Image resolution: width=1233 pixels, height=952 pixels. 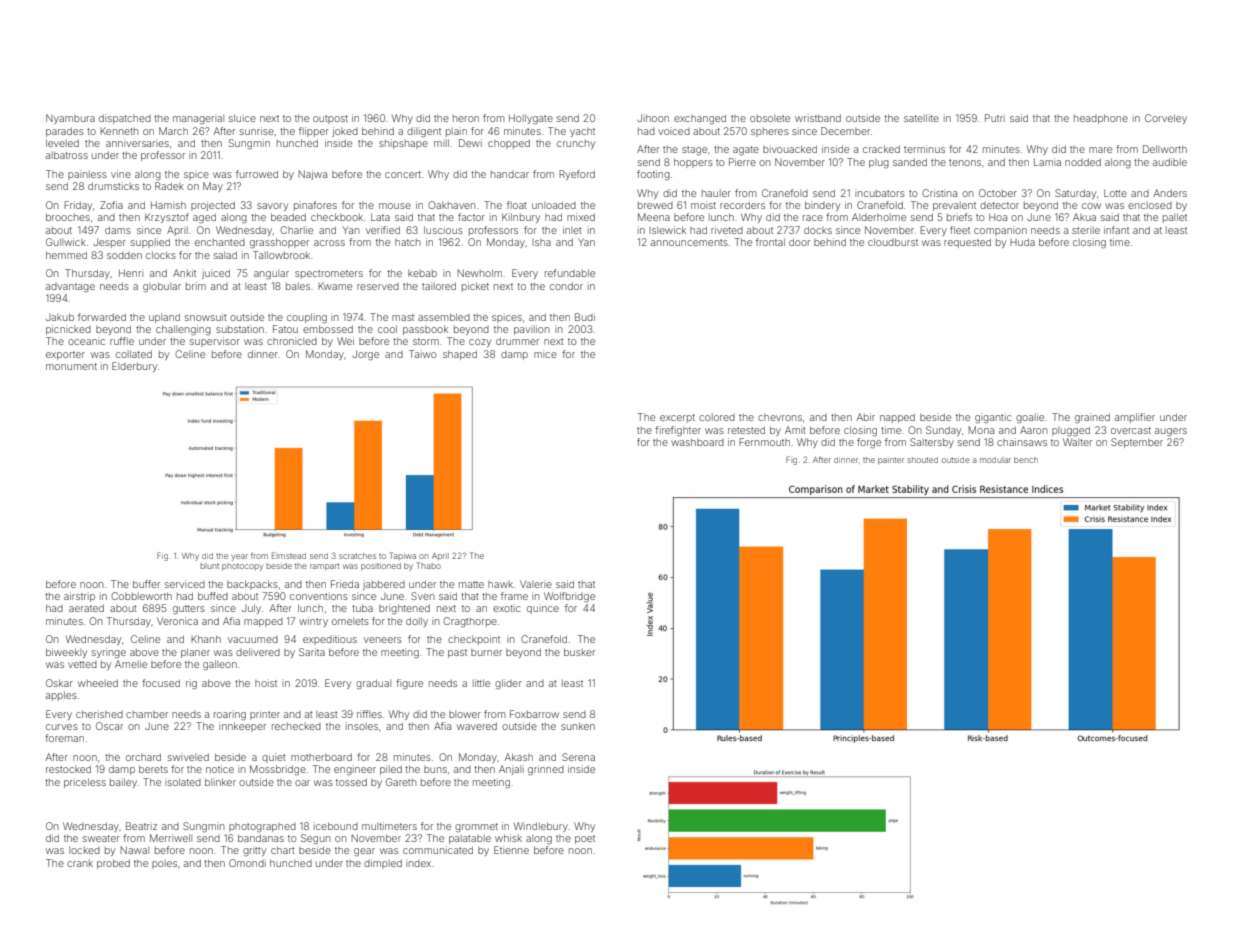 I want to click on bench, so click(x=1026, y=460).
